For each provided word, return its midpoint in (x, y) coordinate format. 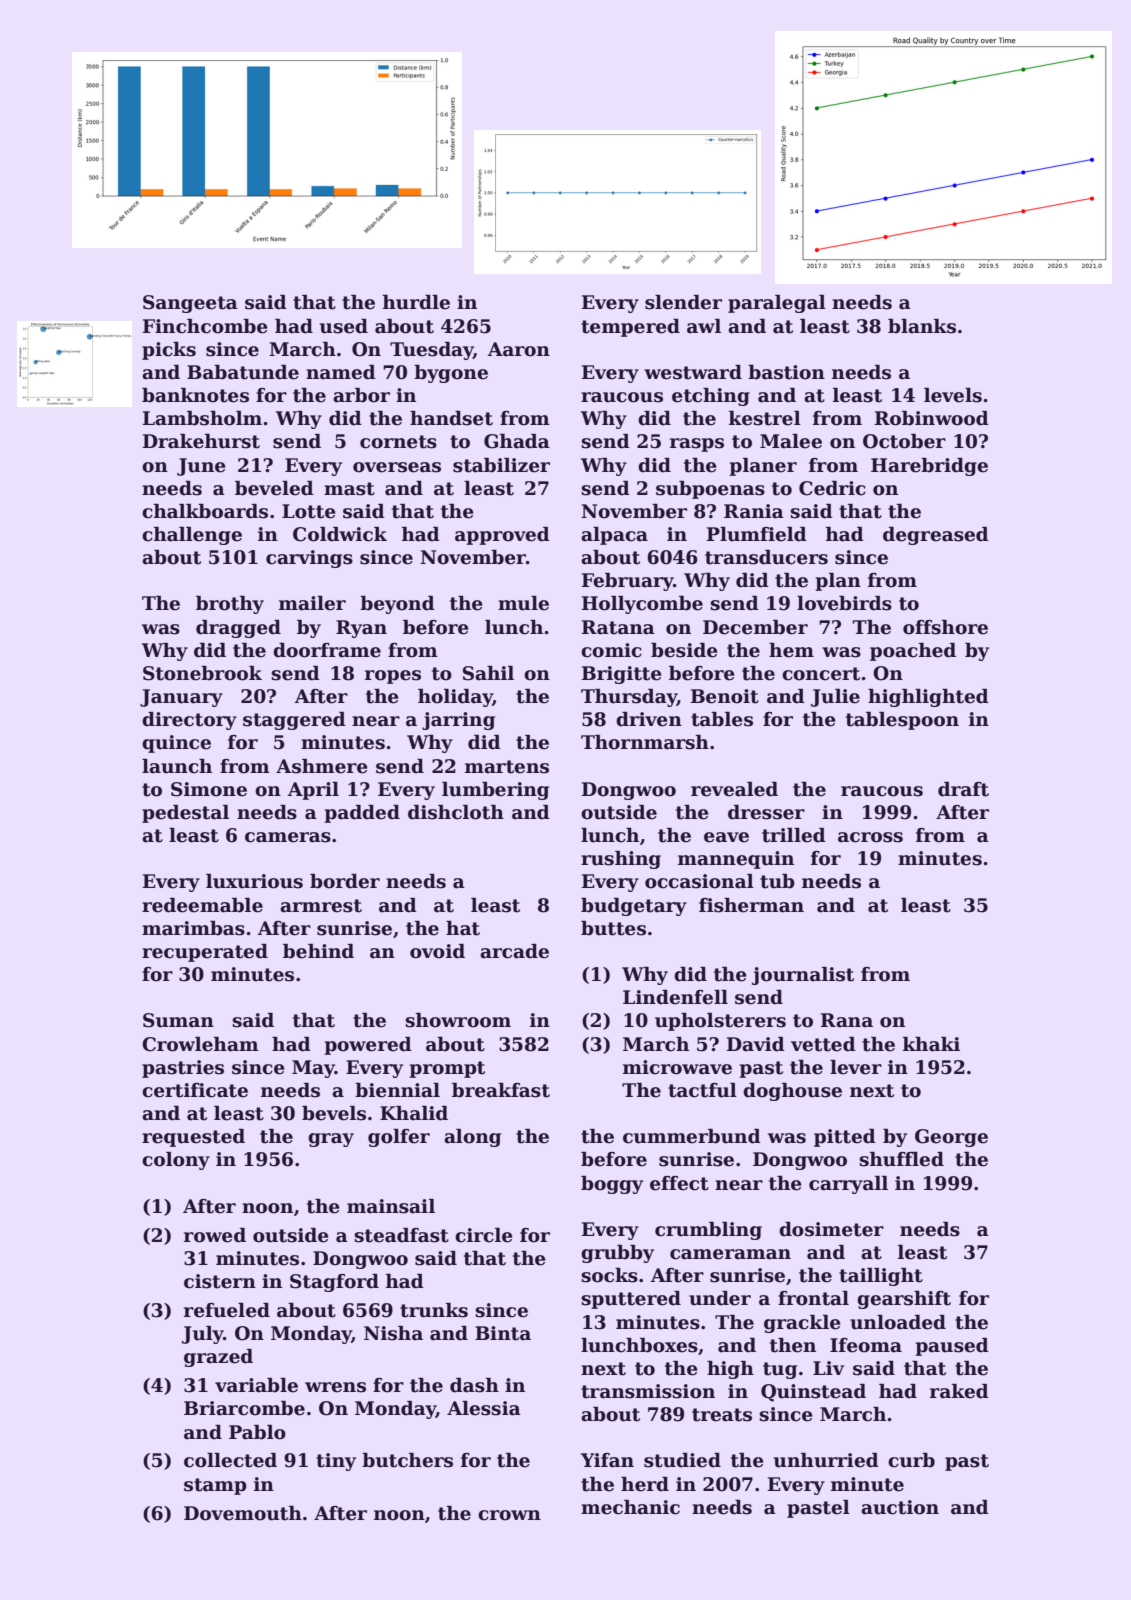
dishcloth (456, 812)
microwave (677, 1067)
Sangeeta (190, 304)
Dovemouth (243, 1513)
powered (368, 1046)
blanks (922, 326)
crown (509, 1515)
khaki (931, 1044)
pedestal (185, 814)
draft (963, 789)
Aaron (519, 349)
